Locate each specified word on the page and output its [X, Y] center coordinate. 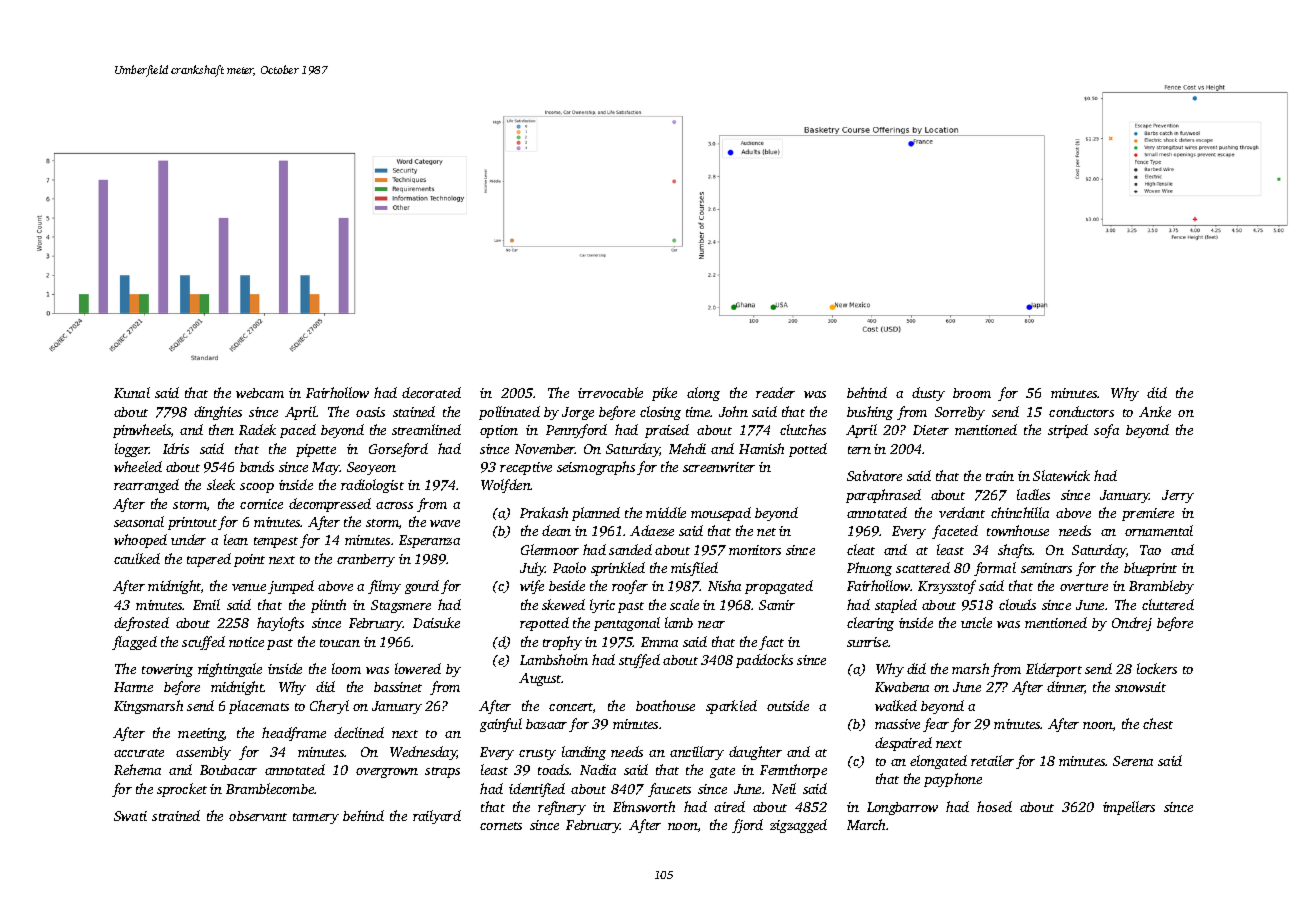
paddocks [764, 661]
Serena [1133, 761]
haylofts [280, 624]
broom [972, 393]
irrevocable [610, 392]
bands [257, 466]
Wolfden [506, 486]
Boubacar [228, 770]
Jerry [1178, 496]
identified [537, 790]
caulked [137, 558]
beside [567, 585]
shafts [1015, 551]
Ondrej [1132, 624]
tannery [316, 818]
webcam [260, 393]
